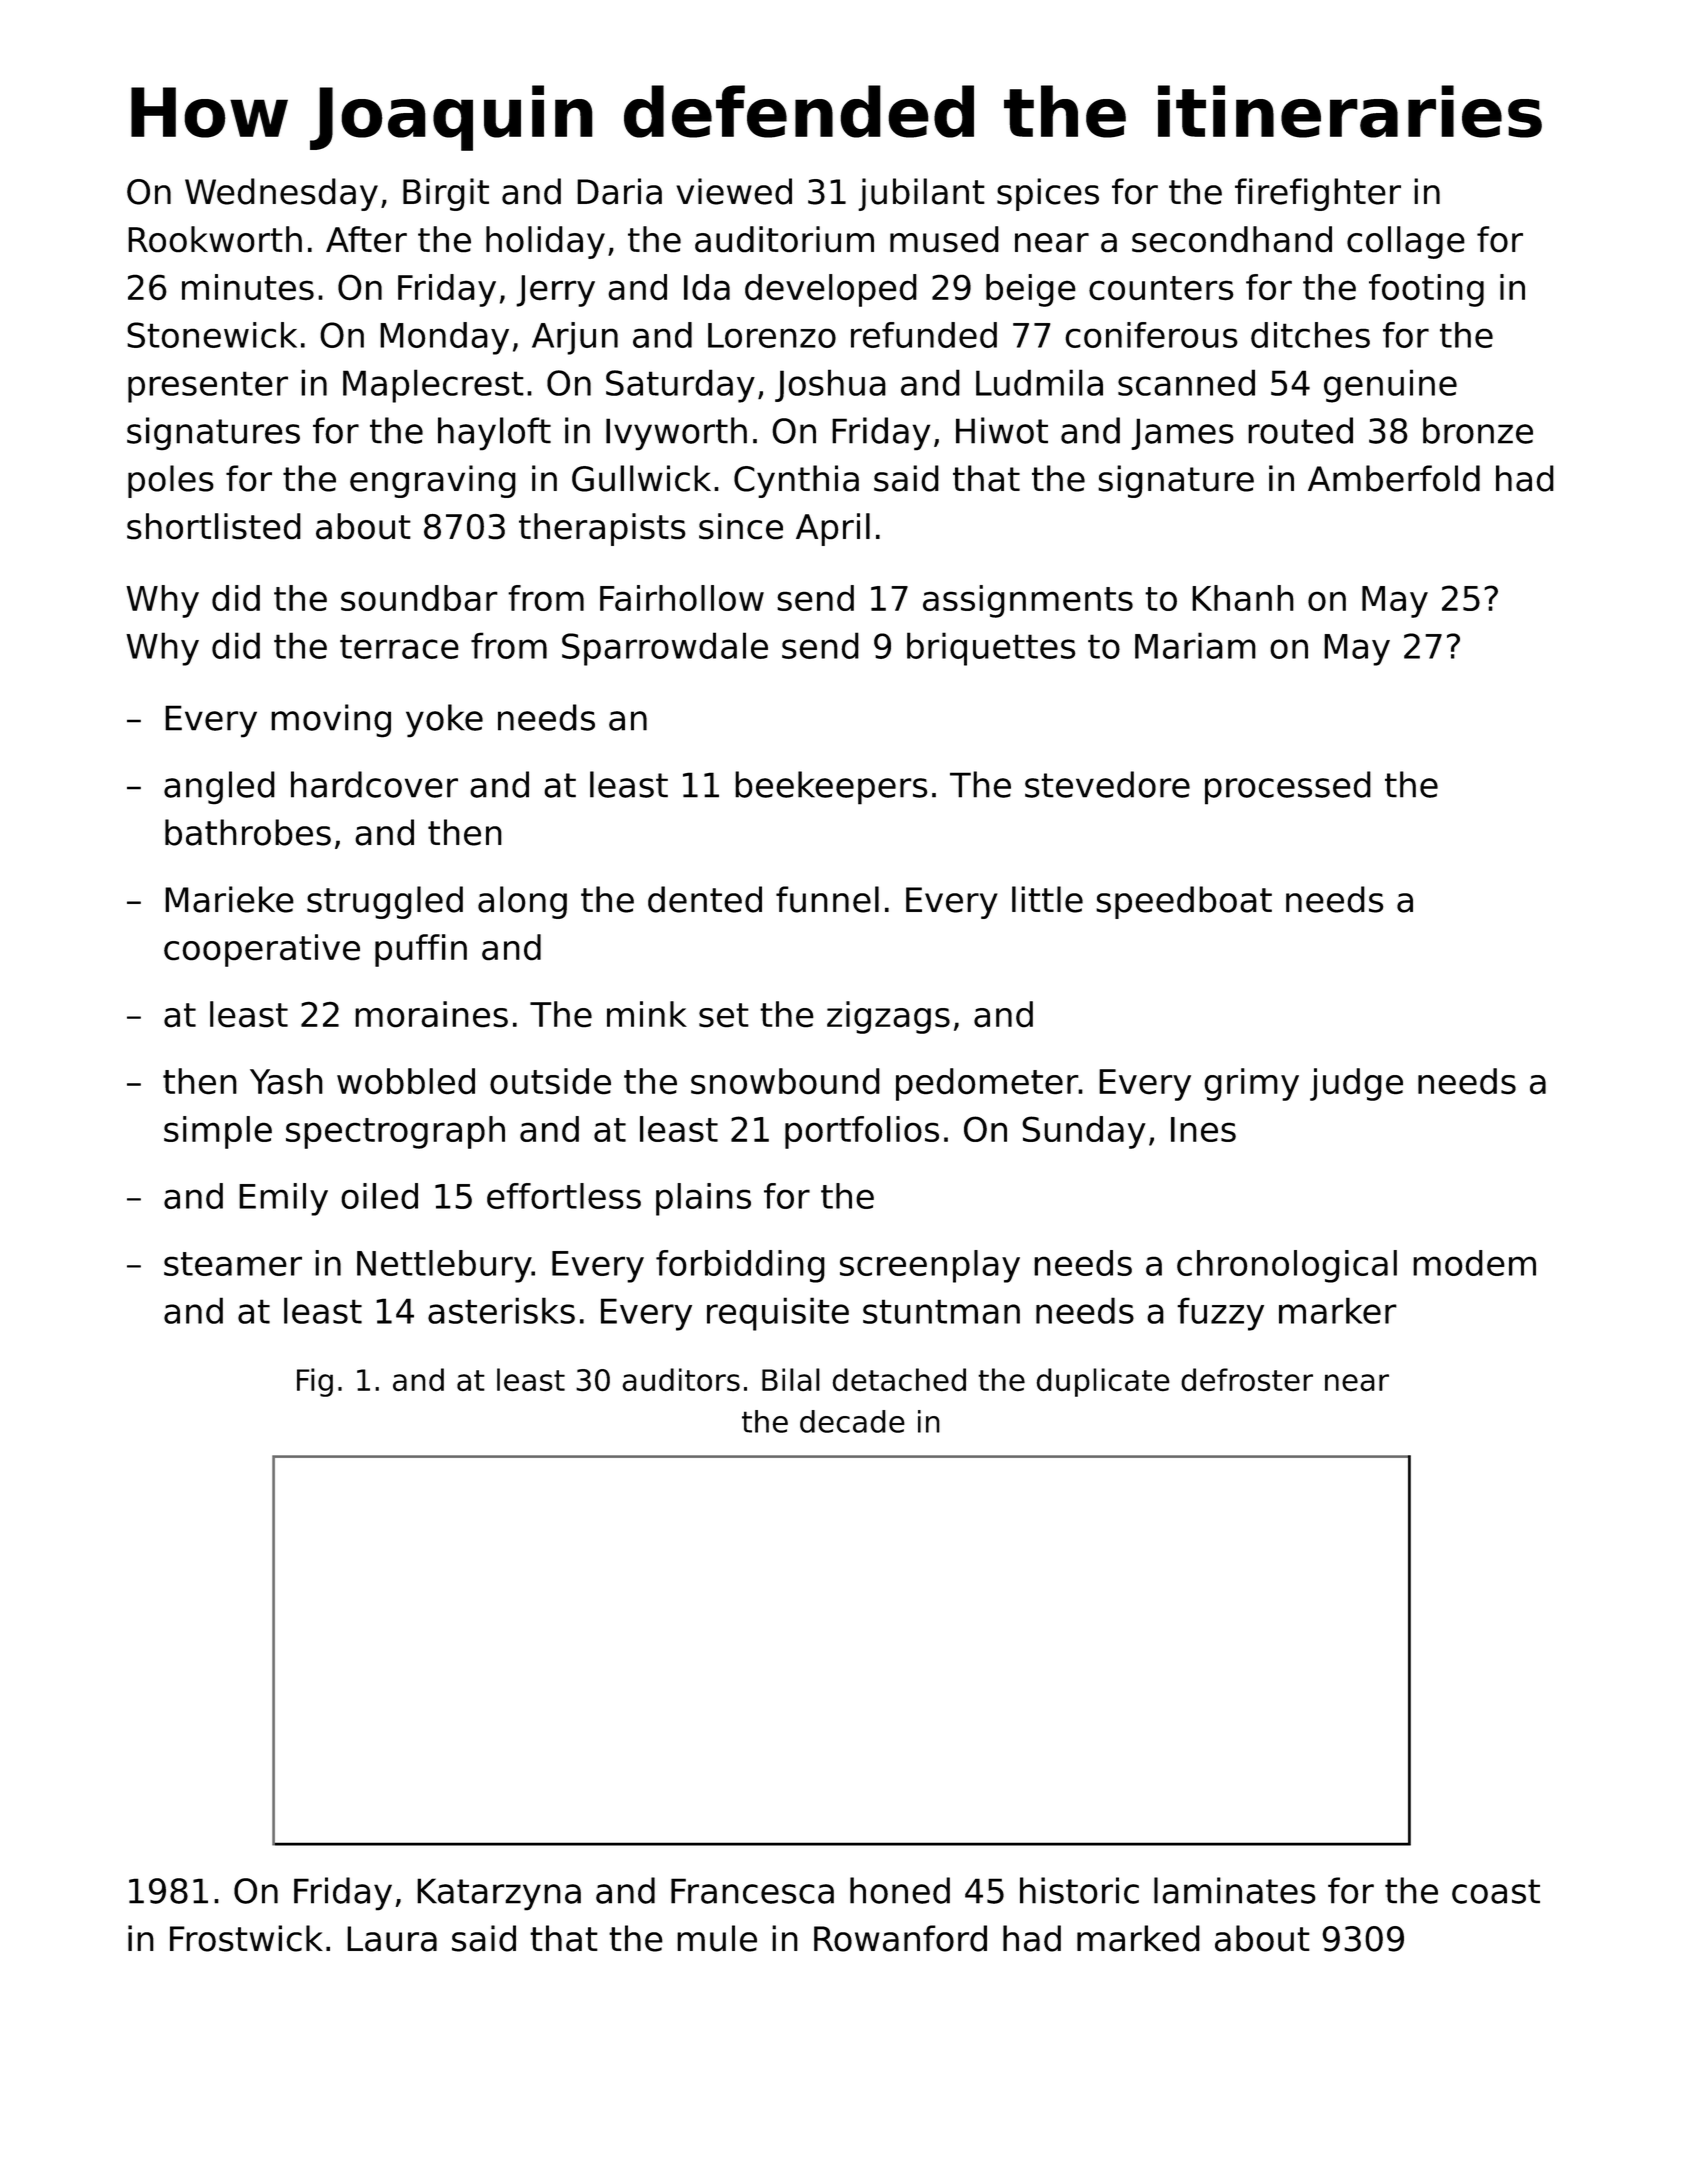 The width and height of the document is (1683, 2178). I want to click on steamer, so click(233, 1264).
